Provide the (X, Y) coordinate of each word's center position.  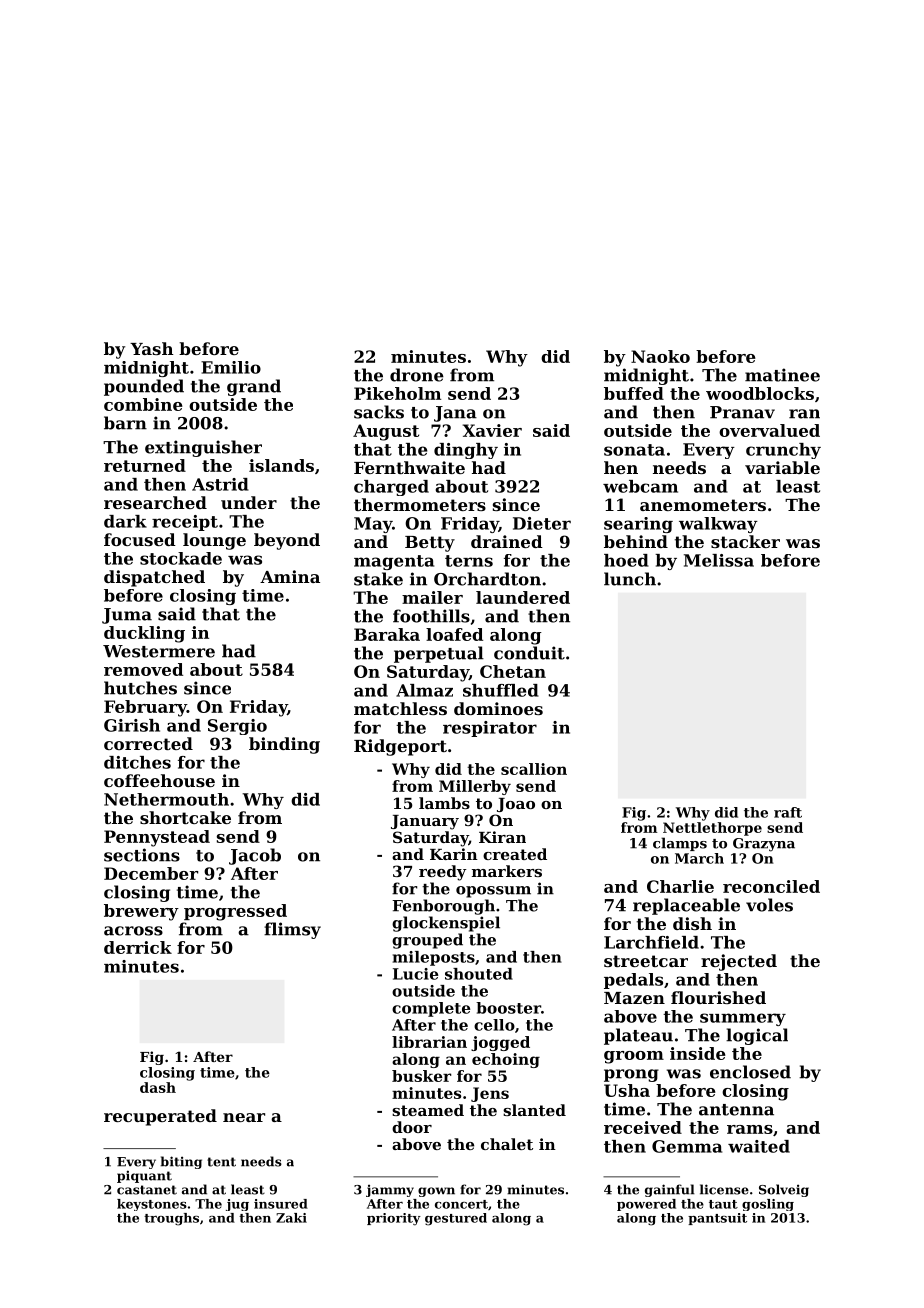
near (244, 1117)
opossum (493, 892)
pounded (144, 387)
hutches (140, 688)
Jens (490, 1094)
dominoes (498, 708)
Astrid (220, 484)
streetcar (646, 961)
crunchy (783, 451)
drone (417, 375)
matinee (782, 375)
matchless (400, 708)
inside (698, 1053)
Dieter (542, 523)
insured (281, 1204)
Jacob (255, 856)
